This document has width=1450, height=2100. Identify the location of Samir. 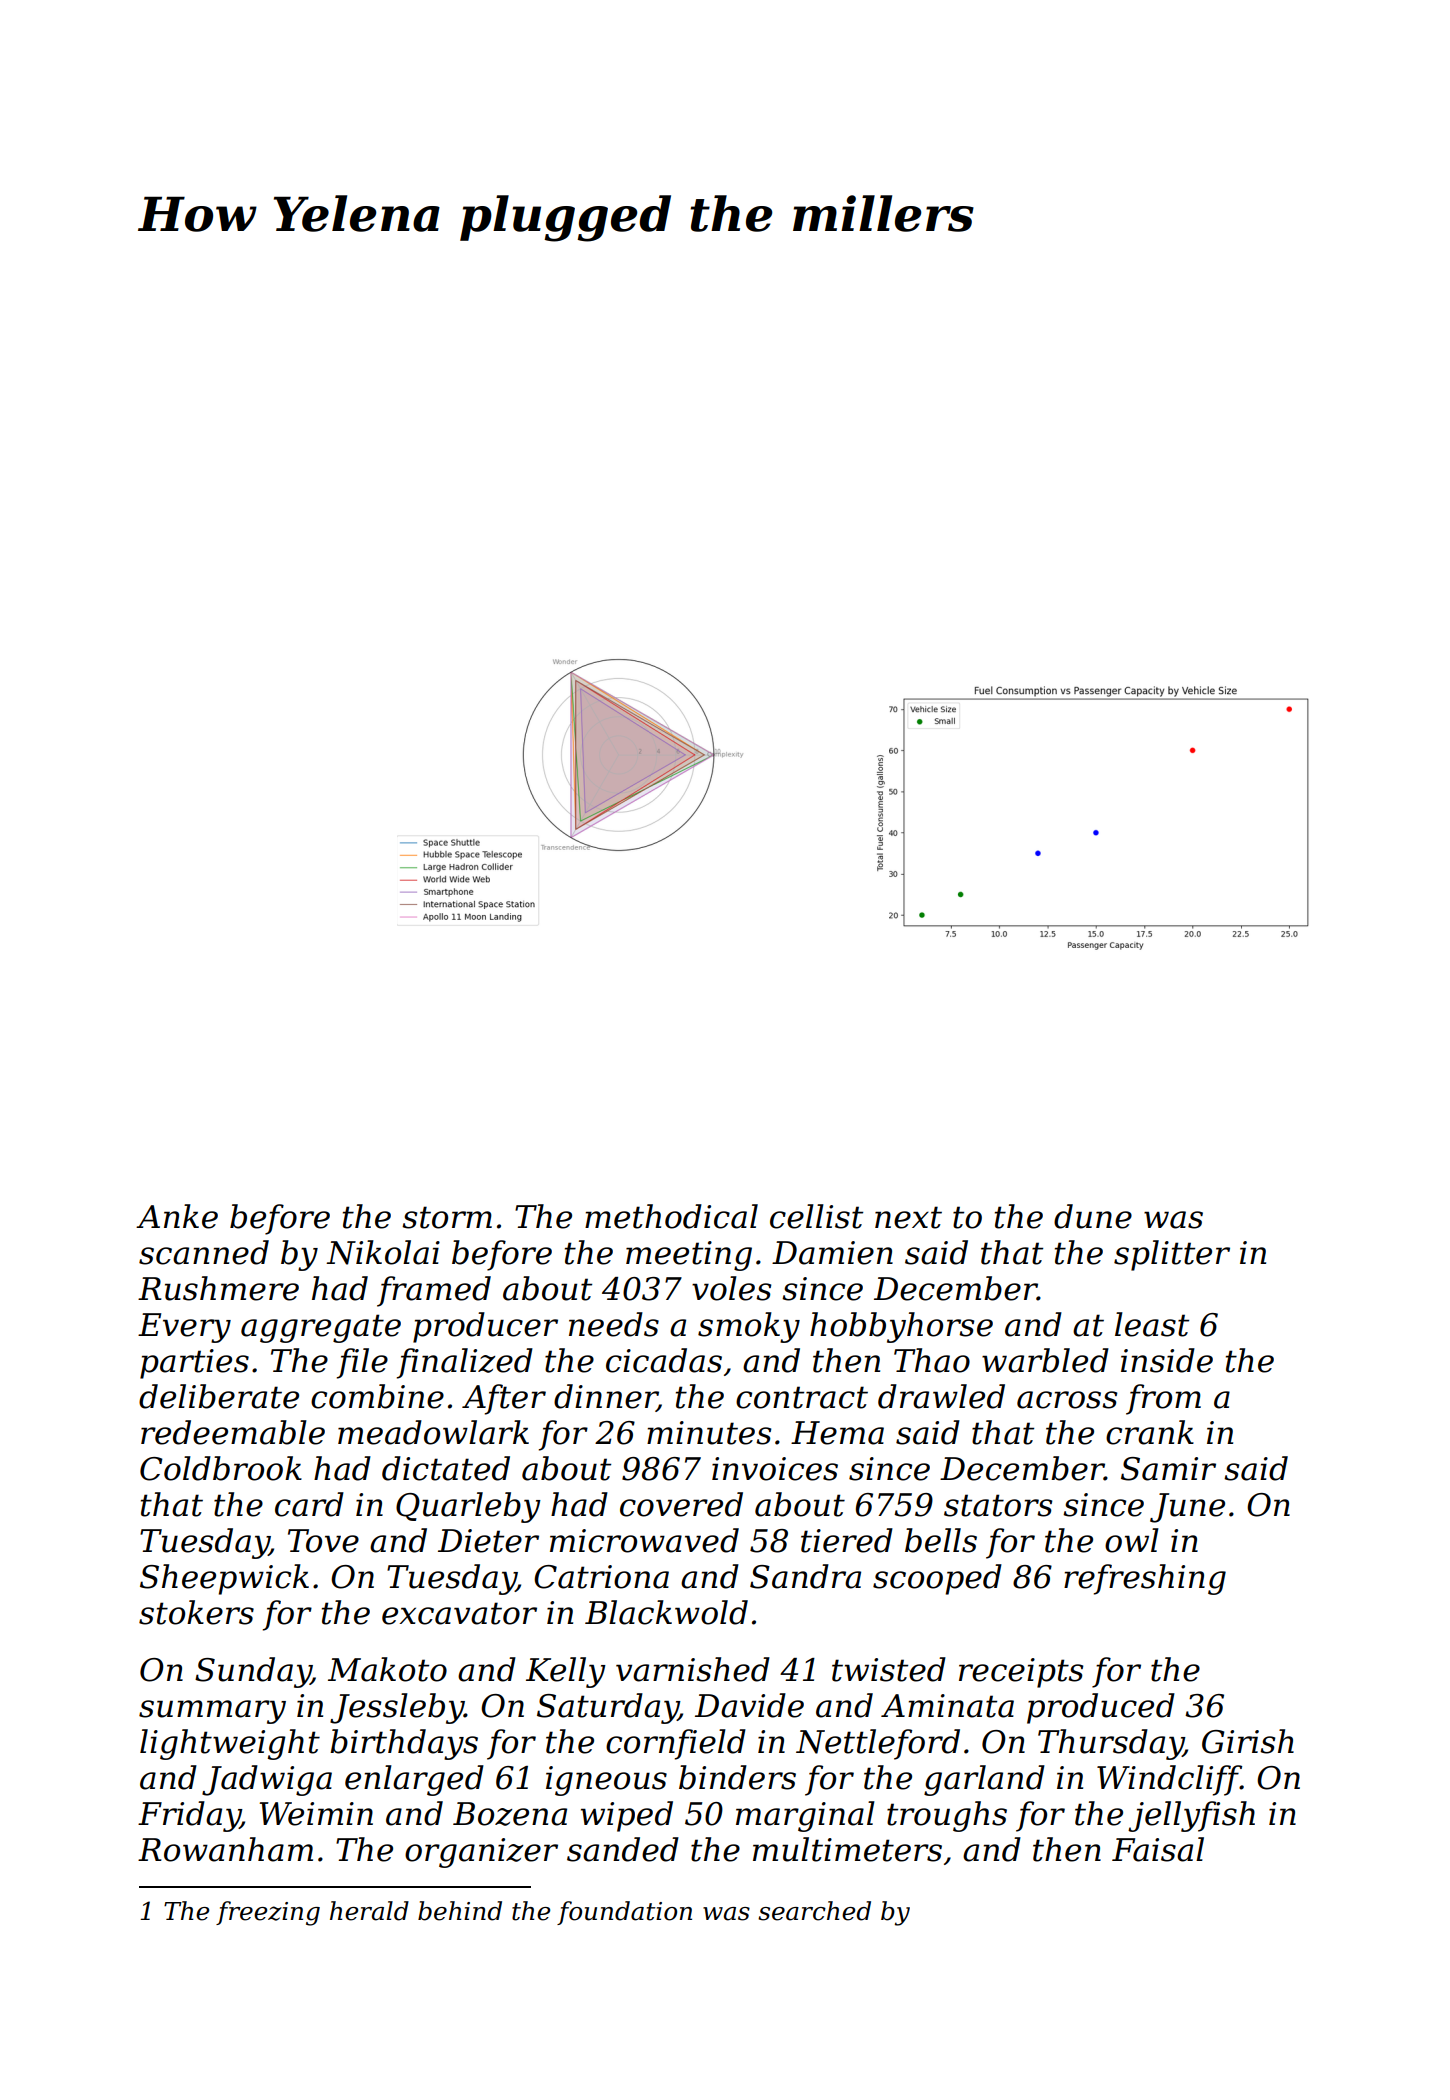
(1168, 1469).
